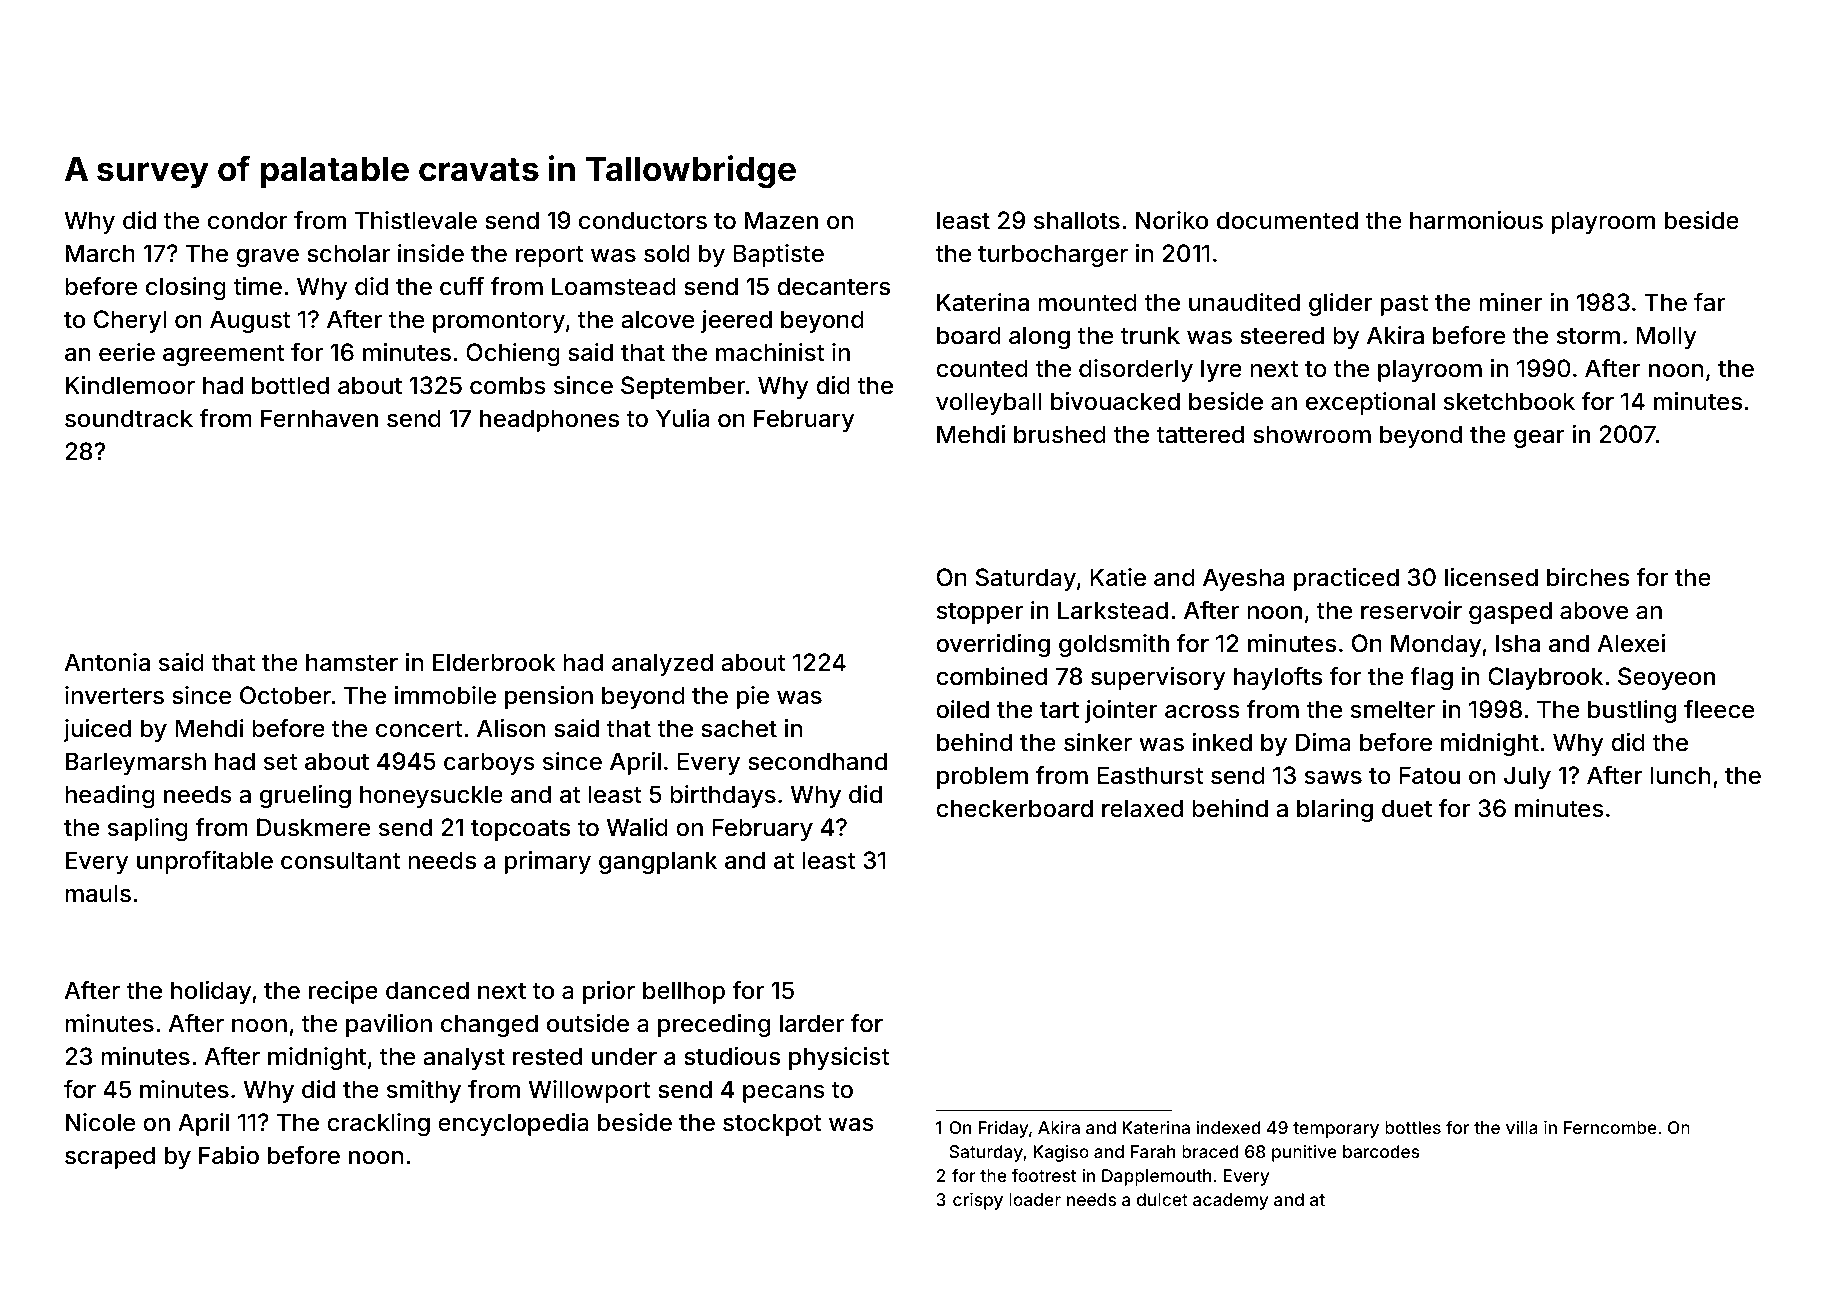 The image size is (1830, 1294). I want to click on gangplank, so click(658, 862).
